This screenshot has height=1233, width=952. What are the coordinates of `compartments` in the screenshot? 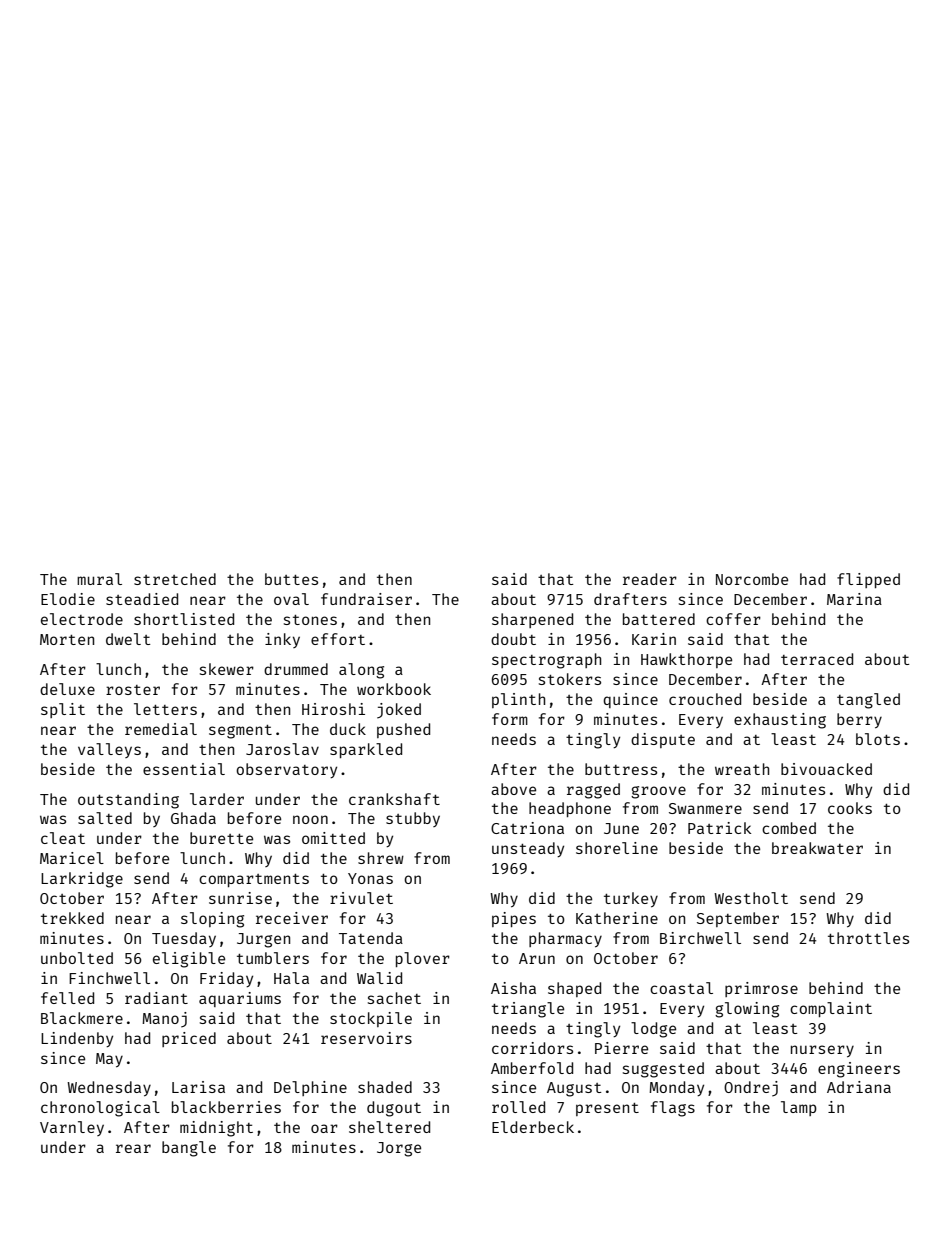 It's located at (254, 880).
